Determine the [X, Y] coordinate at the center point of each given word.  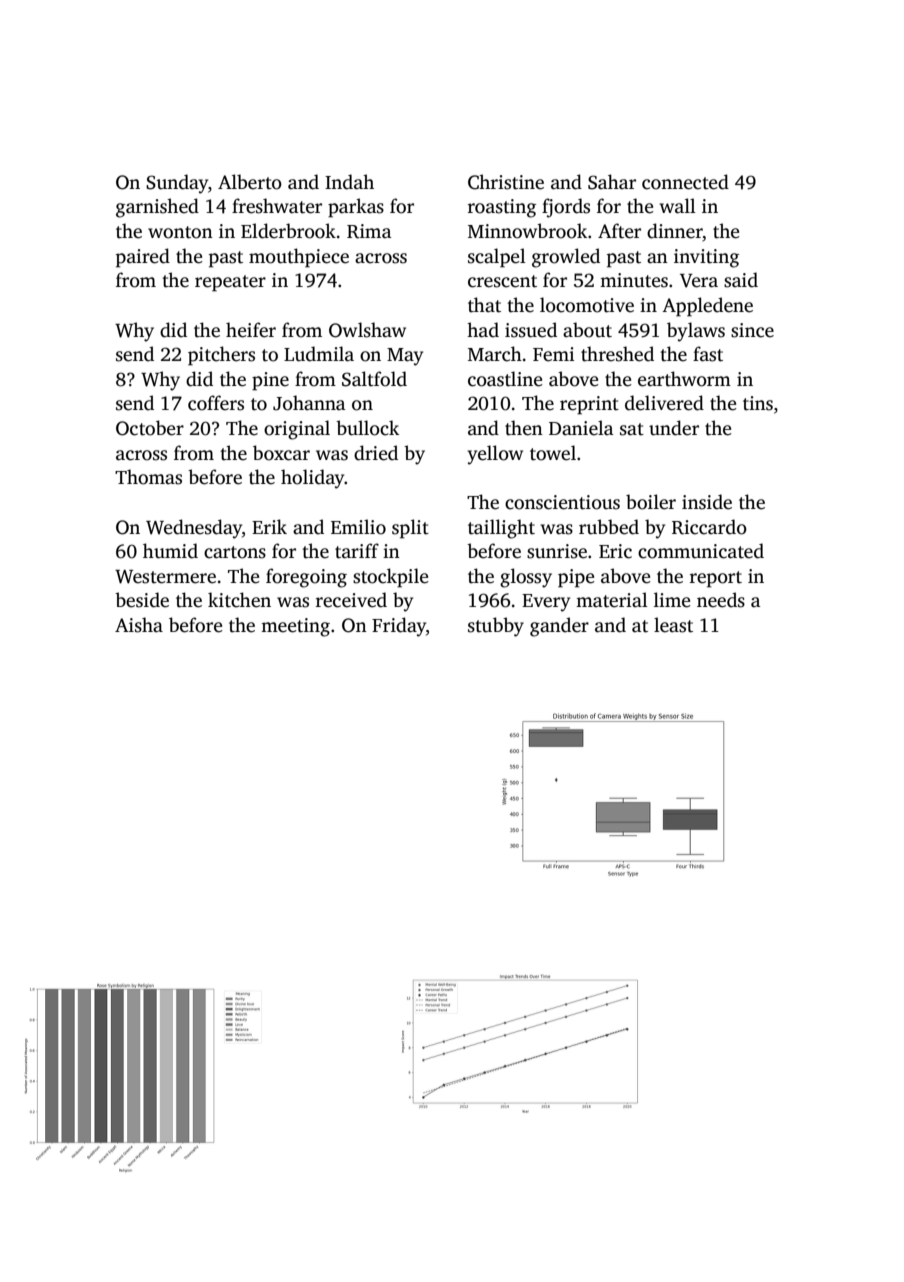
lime [672, 600]
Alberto [250, 182]
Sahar [612, 182]
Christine [506, 182]
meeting [295, 627]
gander [559, 627]
